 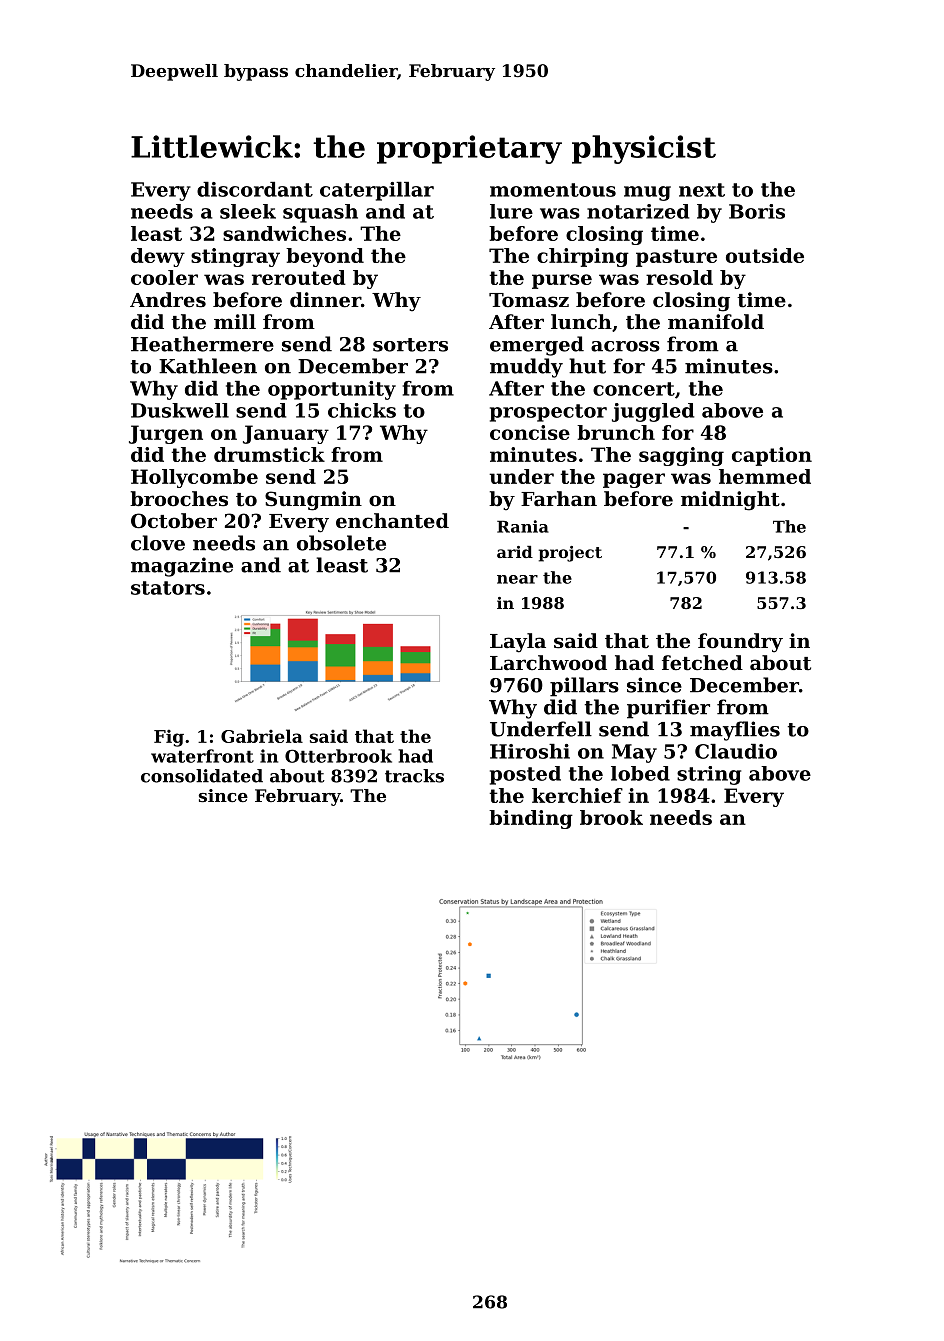 What do you see at coordinates (772, 456) in the image?
I see `caption` at bounding box center [772, 456].
